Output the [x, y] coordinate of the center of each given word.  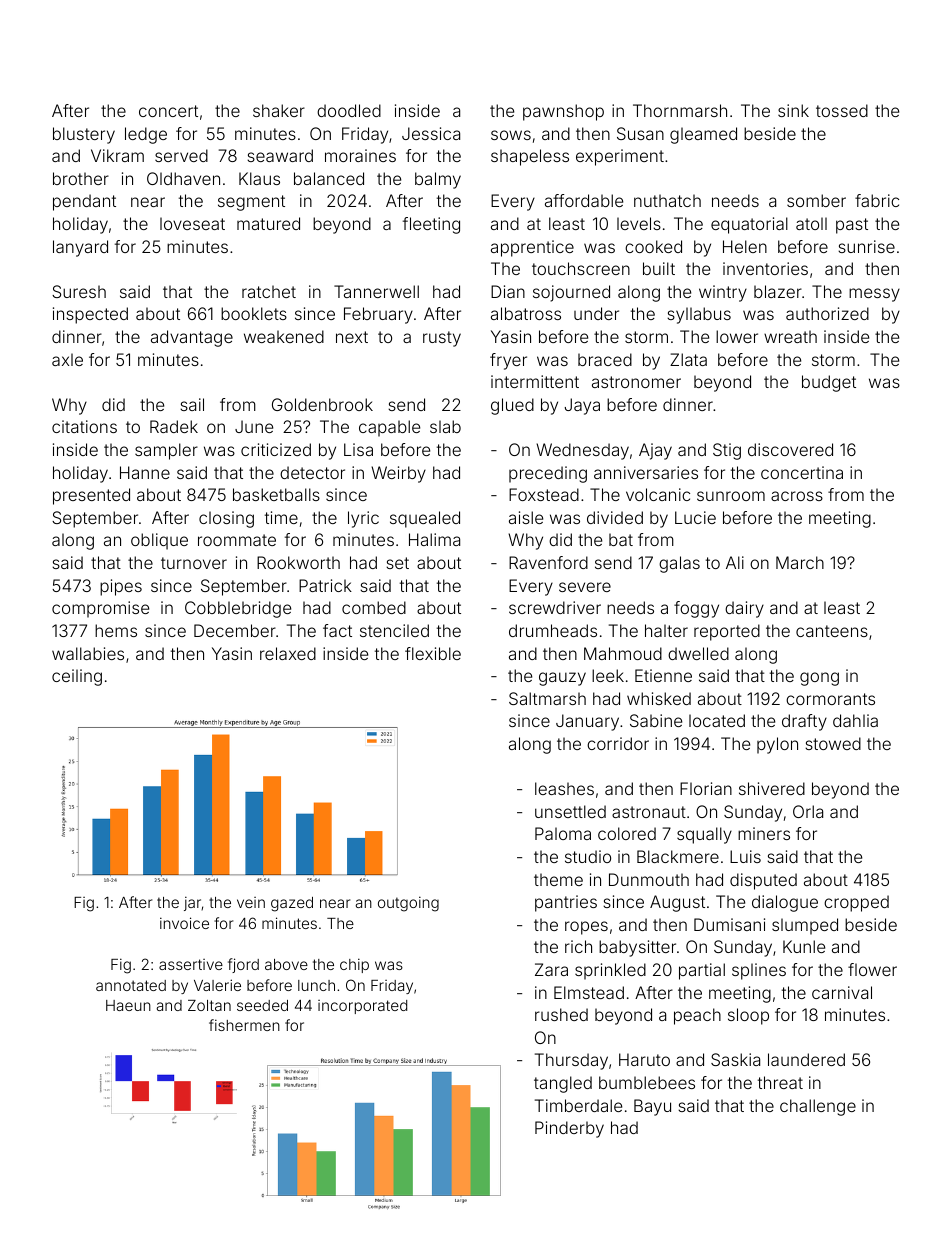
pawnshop [563, 112]
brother [81, 178]
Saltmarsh [547, 698]
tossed [842, 110]
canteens [832, 631]
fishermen [244, 1025]
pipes [121, 587]
